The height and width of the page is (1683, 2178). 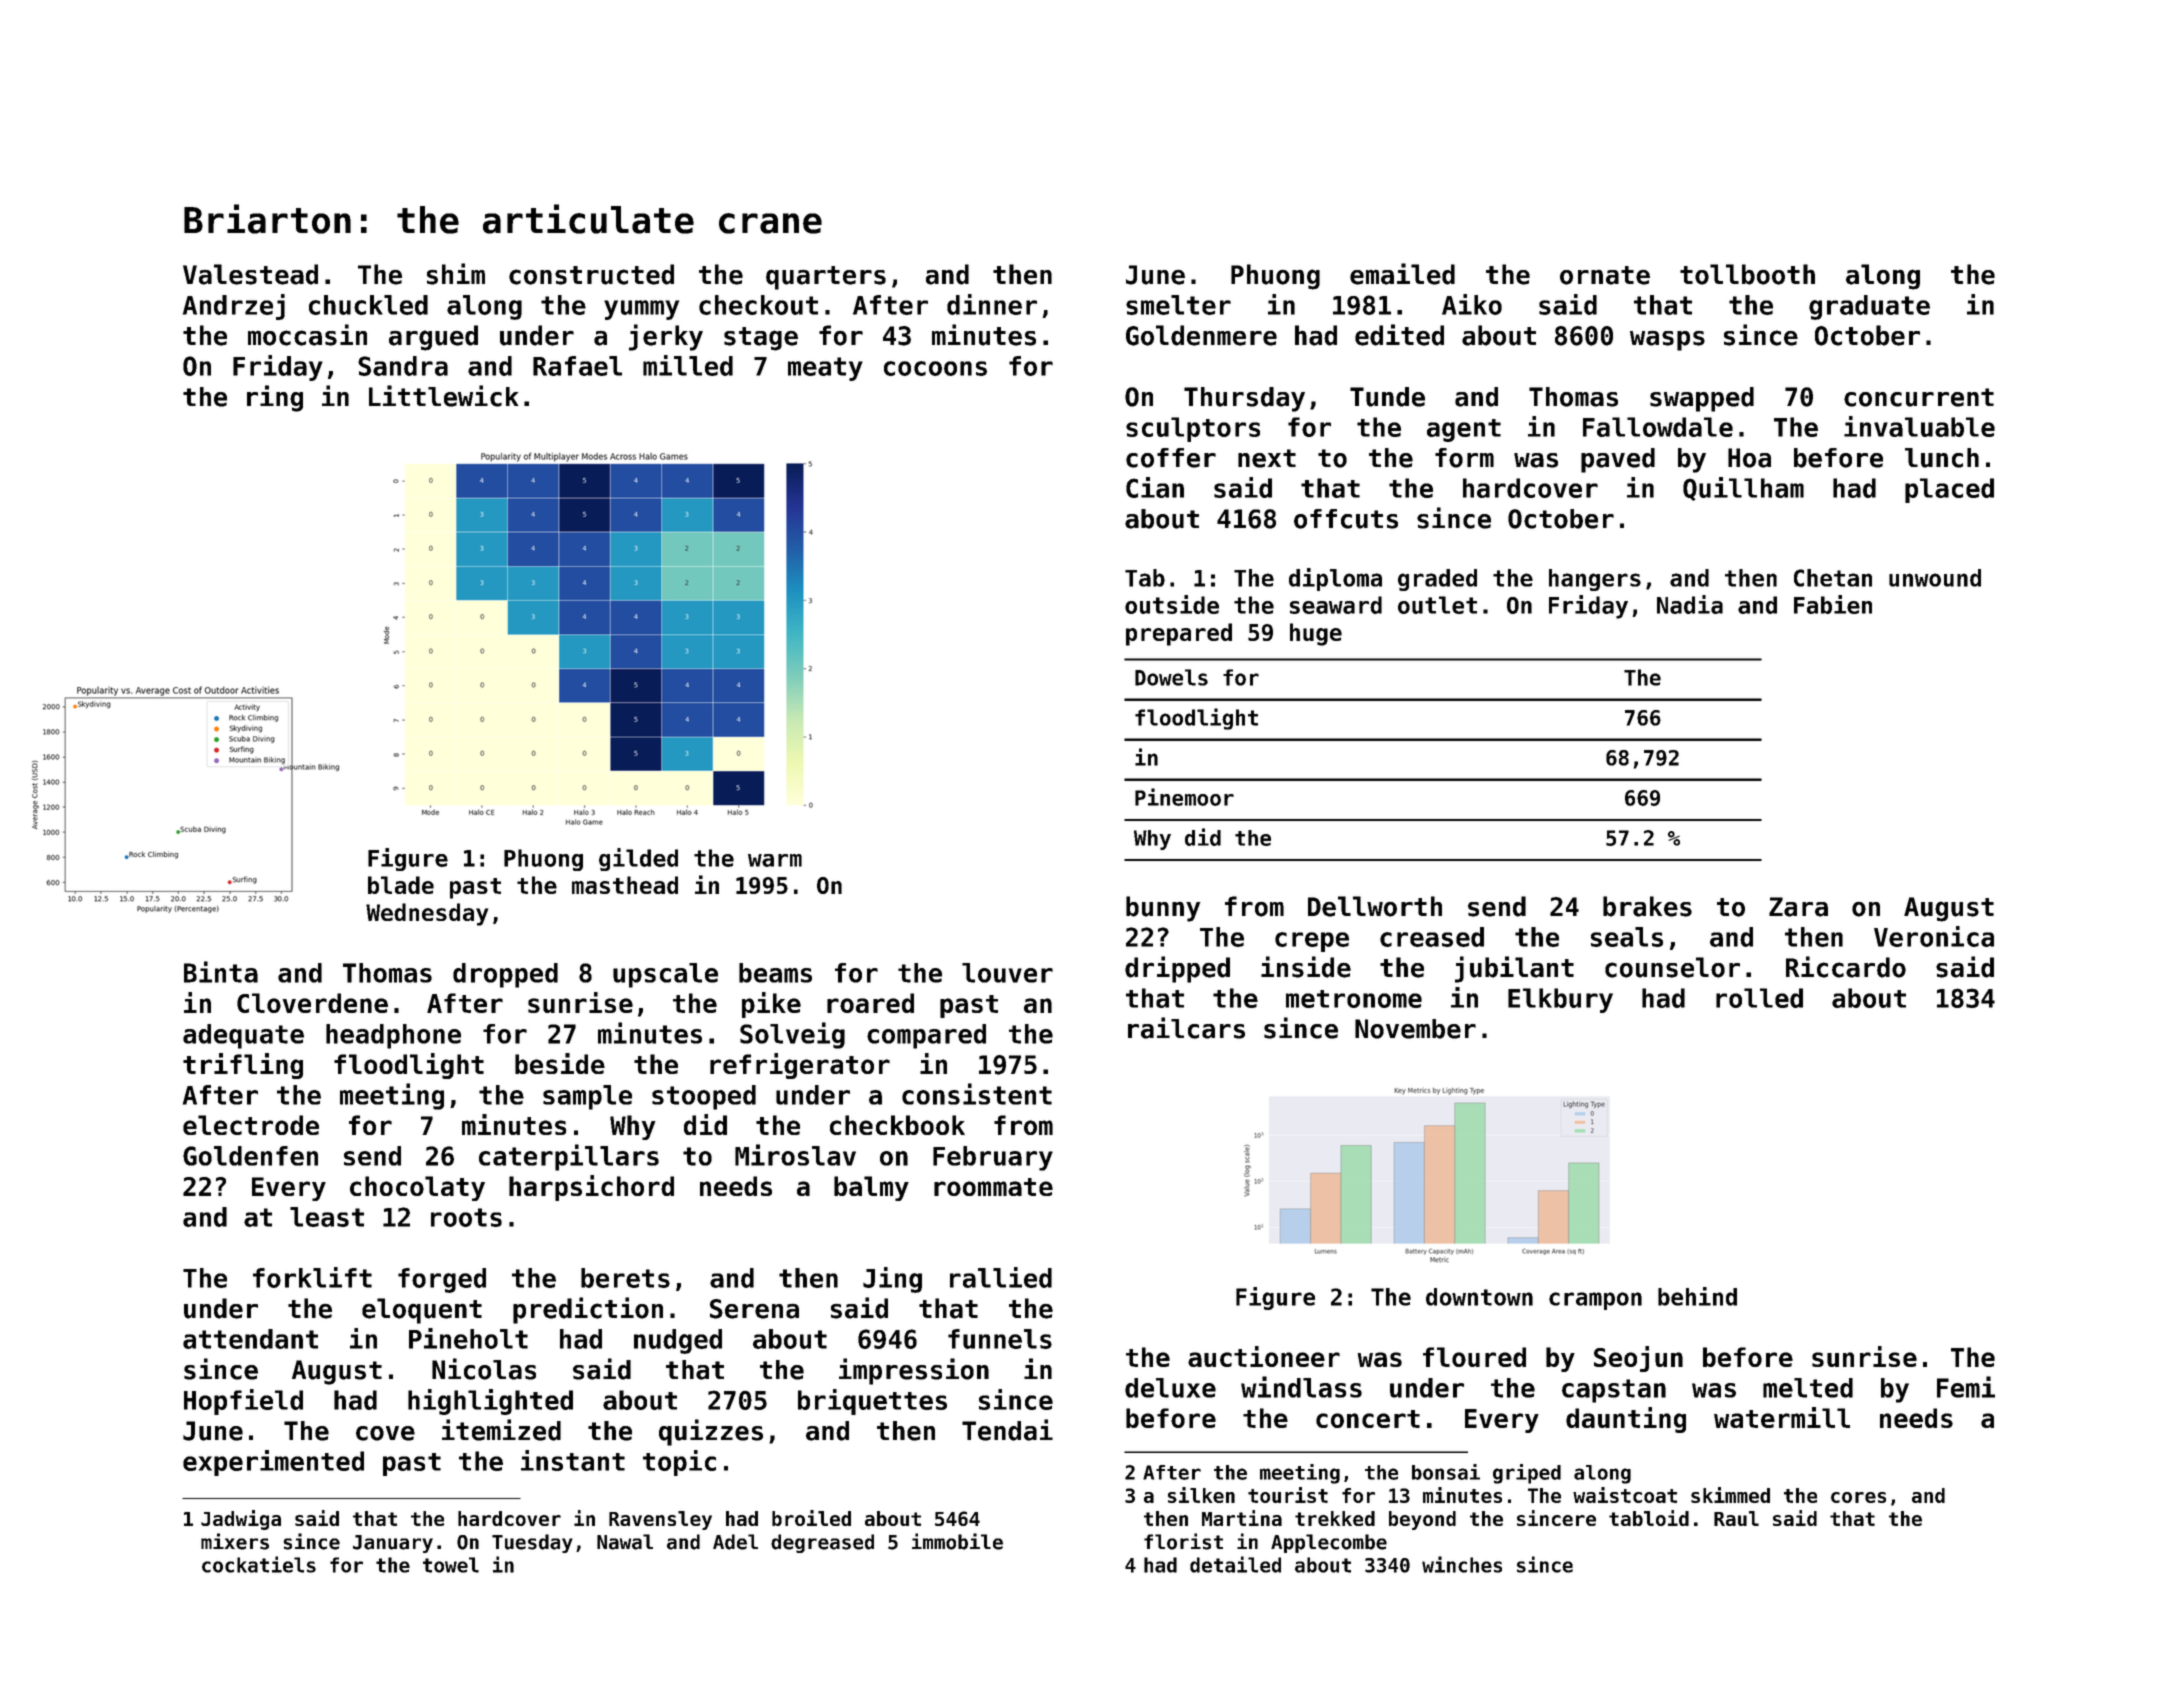 I want to click on Cian, so click(x=1155, y=487).
